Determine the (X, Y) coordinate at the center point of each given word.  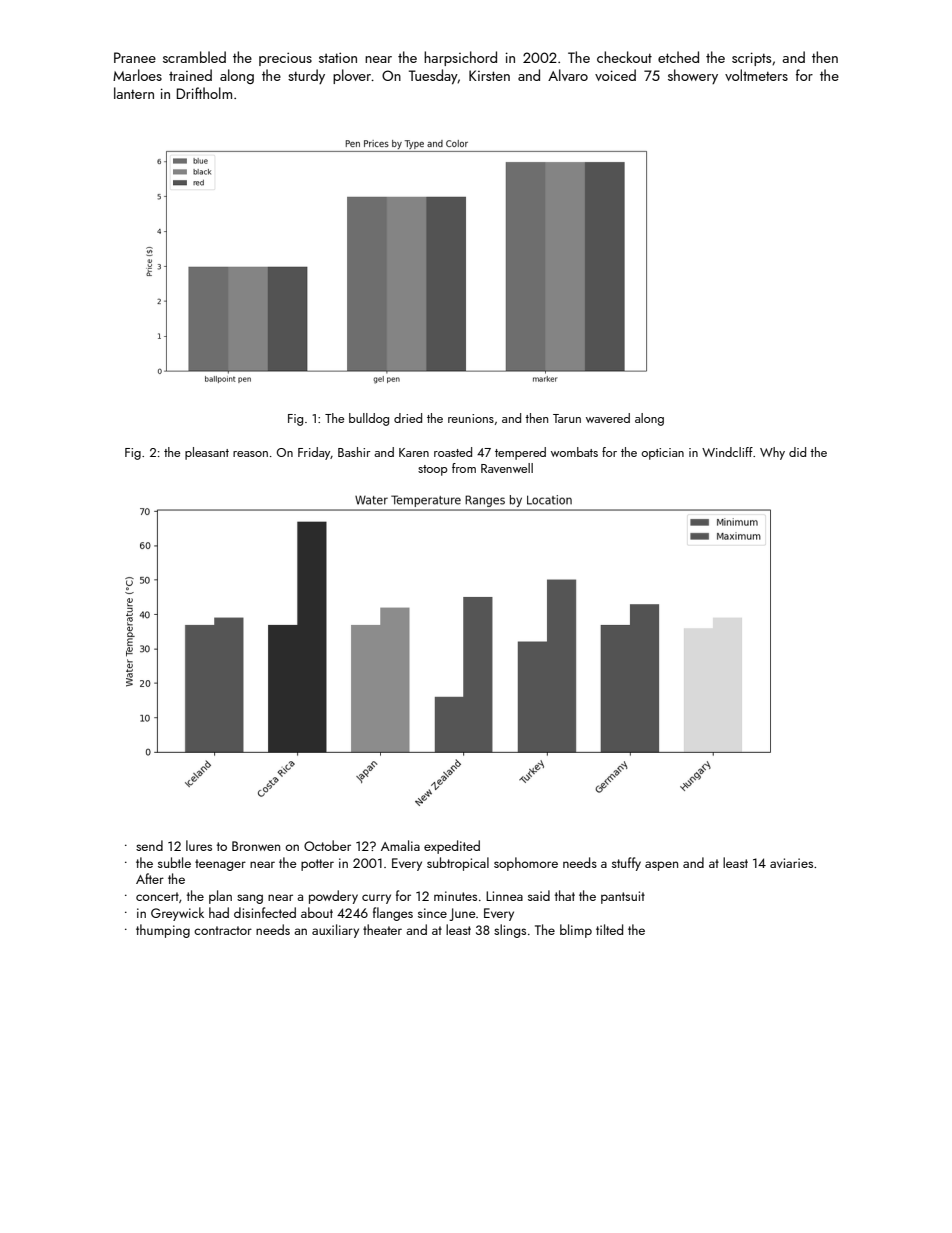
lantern (134, 93)
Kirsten (489, 75)
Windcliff (727, 452)
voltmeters (756, 75)
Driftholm (204, 93)
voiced (615, 75)
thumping (163, 931)
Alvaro (568, 75)
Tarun (567, 418)
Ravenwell (507, 468)
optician (662, 454)
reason (250, 454)
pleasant (207, 453)
